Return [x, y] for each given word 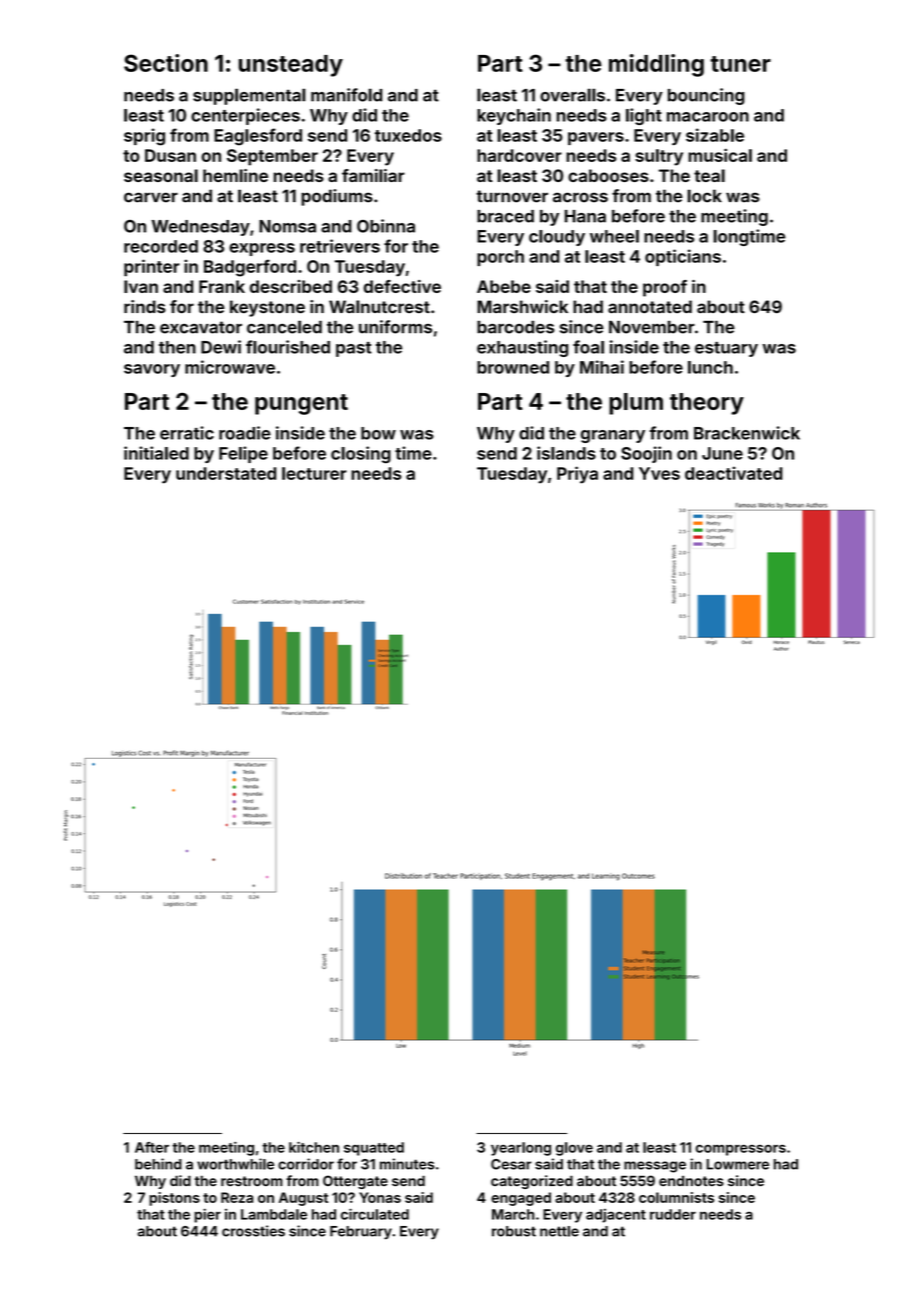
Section [166, 63]
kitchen [314, 1147]
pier [207, 1215]
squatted [374, 1149]
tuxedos [408, 135]
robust [514, 1231]
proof [665, 288]
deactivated [734, 473]
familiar [373, 175]
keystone [267, 308]
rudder [673, 1214]
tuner [741, 64]
